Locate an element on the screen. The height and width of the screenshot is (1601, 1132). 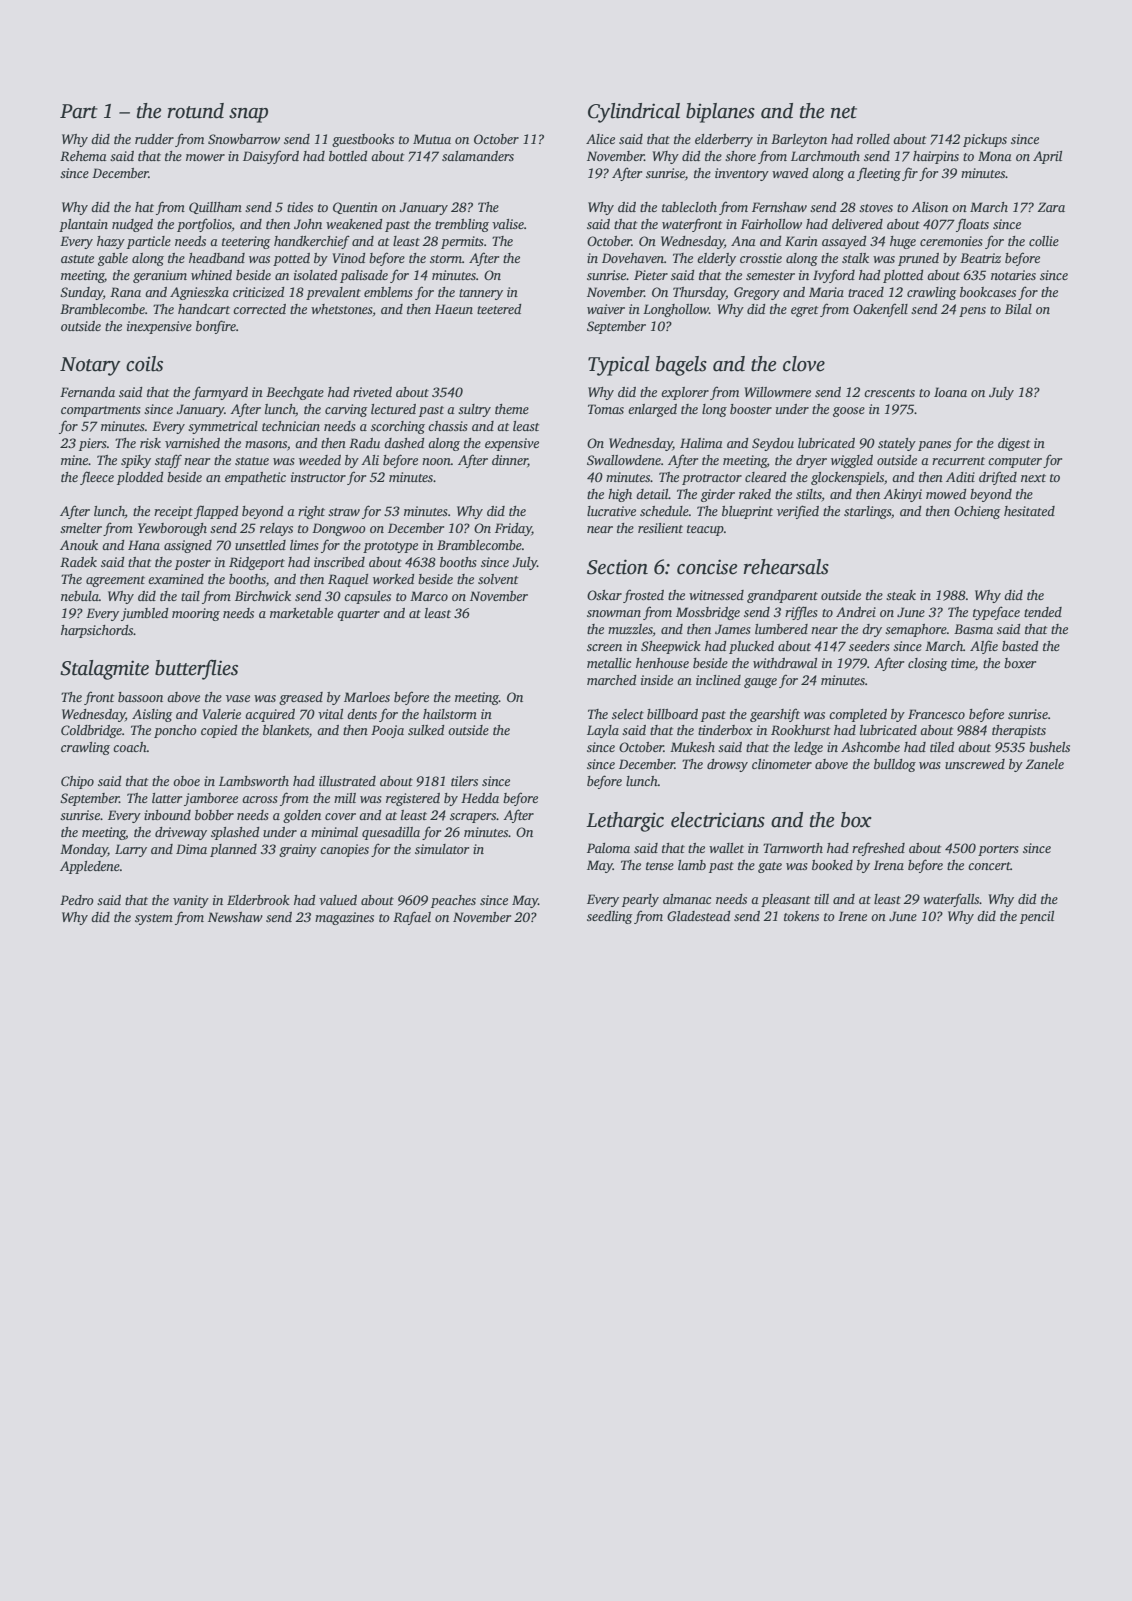
butterflies is located at coordinates (196, 669).
